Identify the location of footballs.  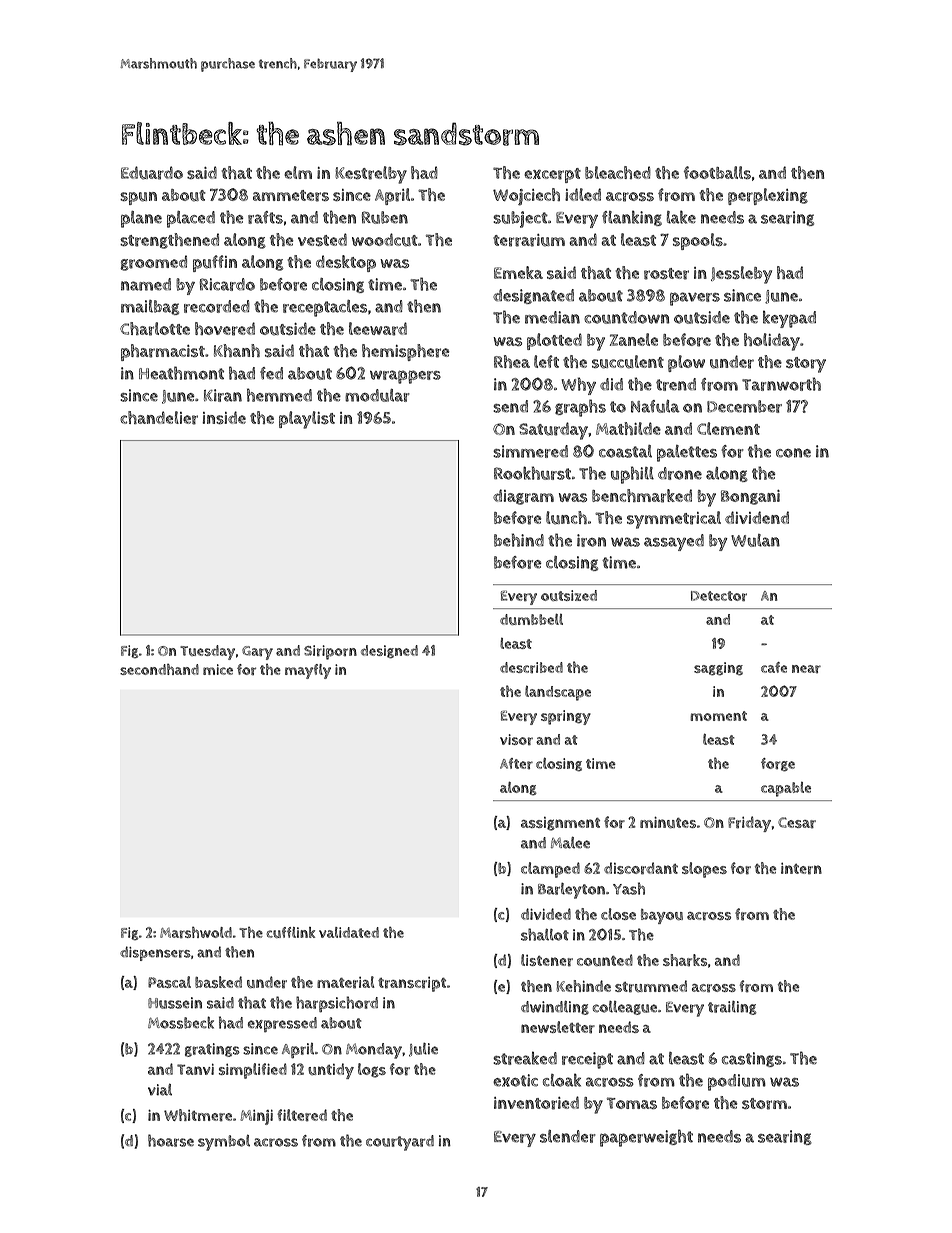
(717, 172).
